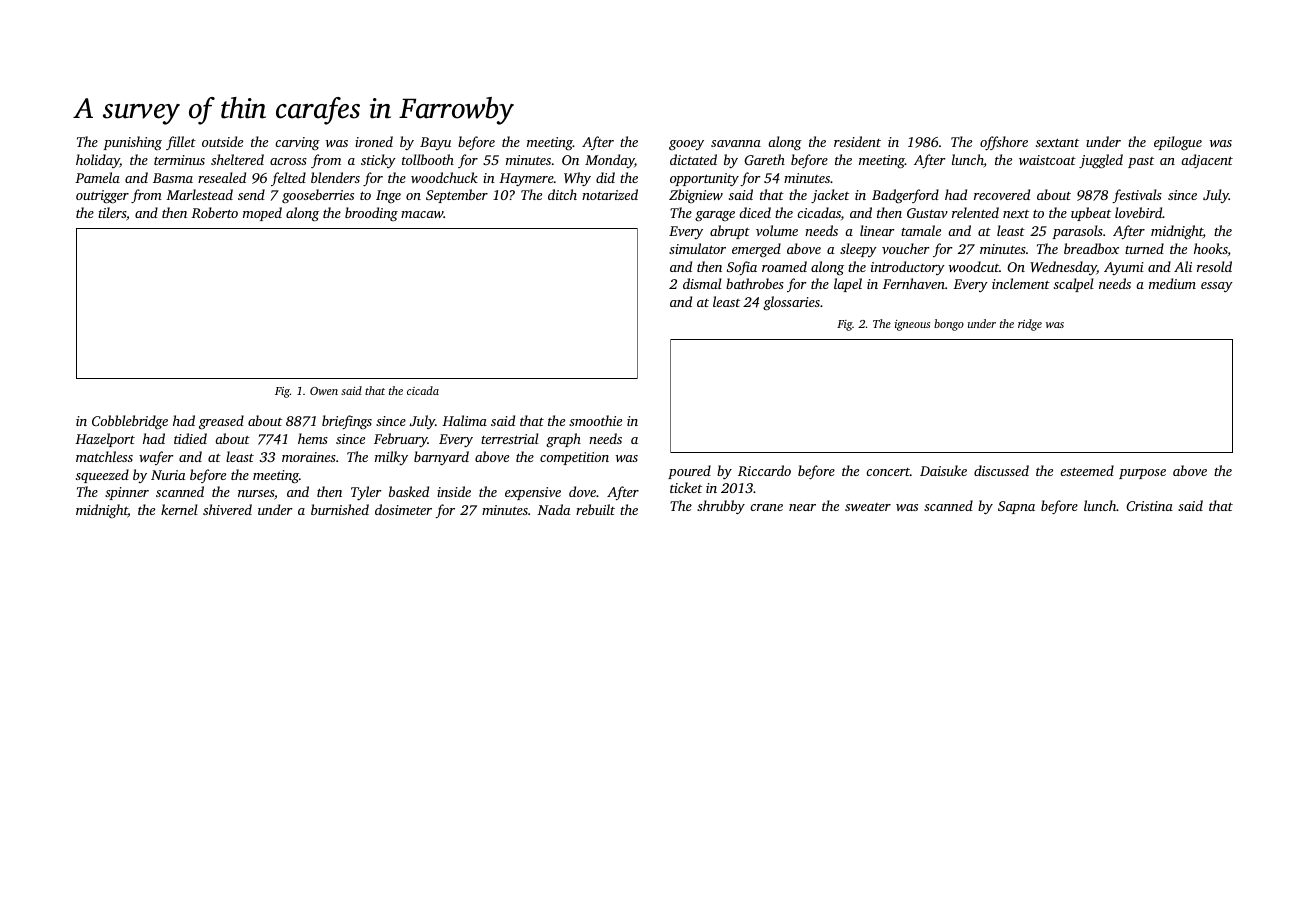 Image resolution: width=1308 pixels, height=924 pixels. What do you see at coordinates (227, 509) in the page?
I see `shivered` at bounding box center [227, 509].
